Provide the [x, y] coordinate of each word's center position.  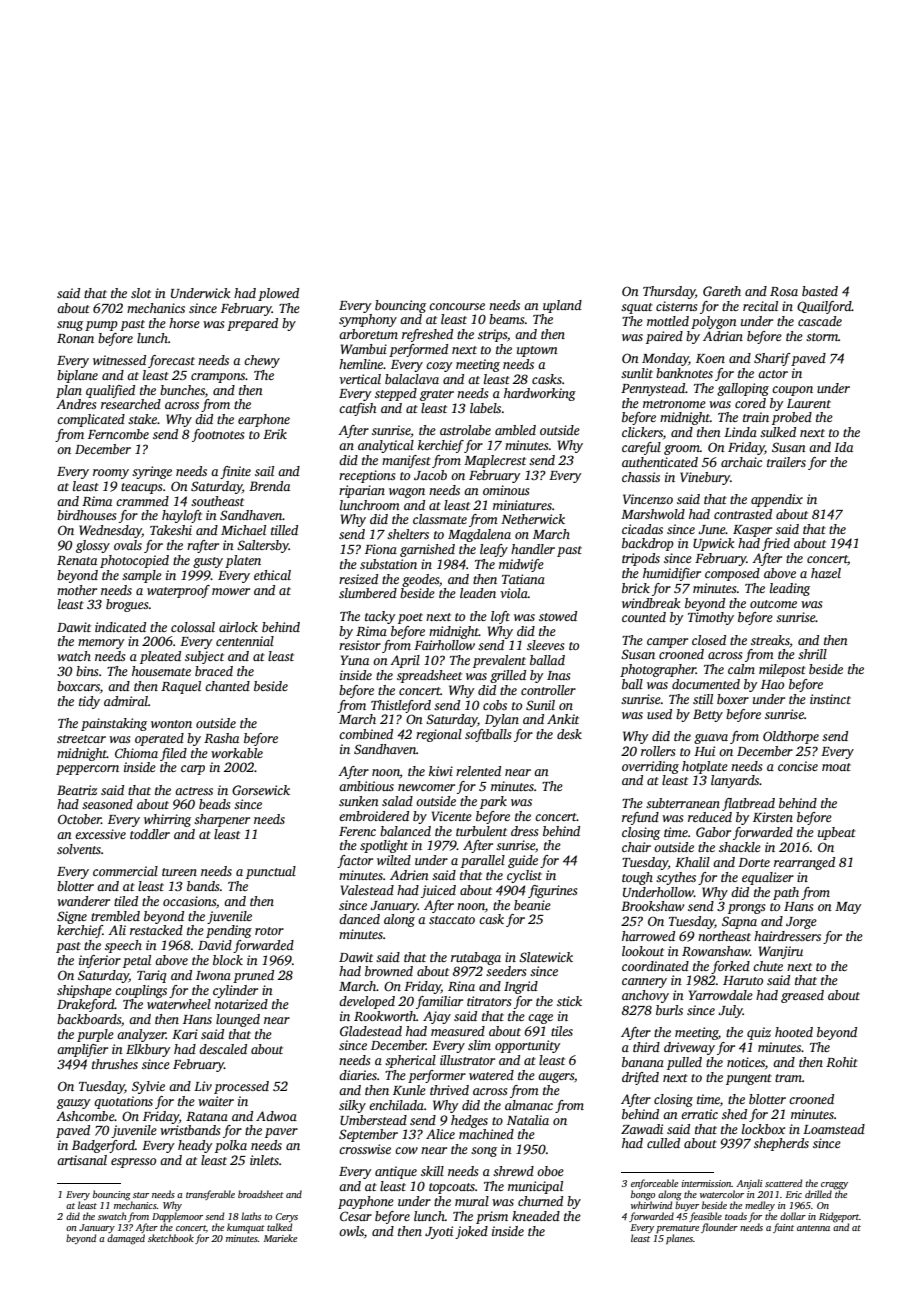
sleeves [545, 645]
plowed [278, 294]
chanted [227, 686]
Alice [440, 1134]
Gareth [722, 291]
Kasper [752, 531]
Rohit [842, 1062]
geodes [420, 580]
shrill [812, 654]
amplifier [82, 1050]
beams [506, 319]
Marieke [280, 1238]
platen [243, 561]
